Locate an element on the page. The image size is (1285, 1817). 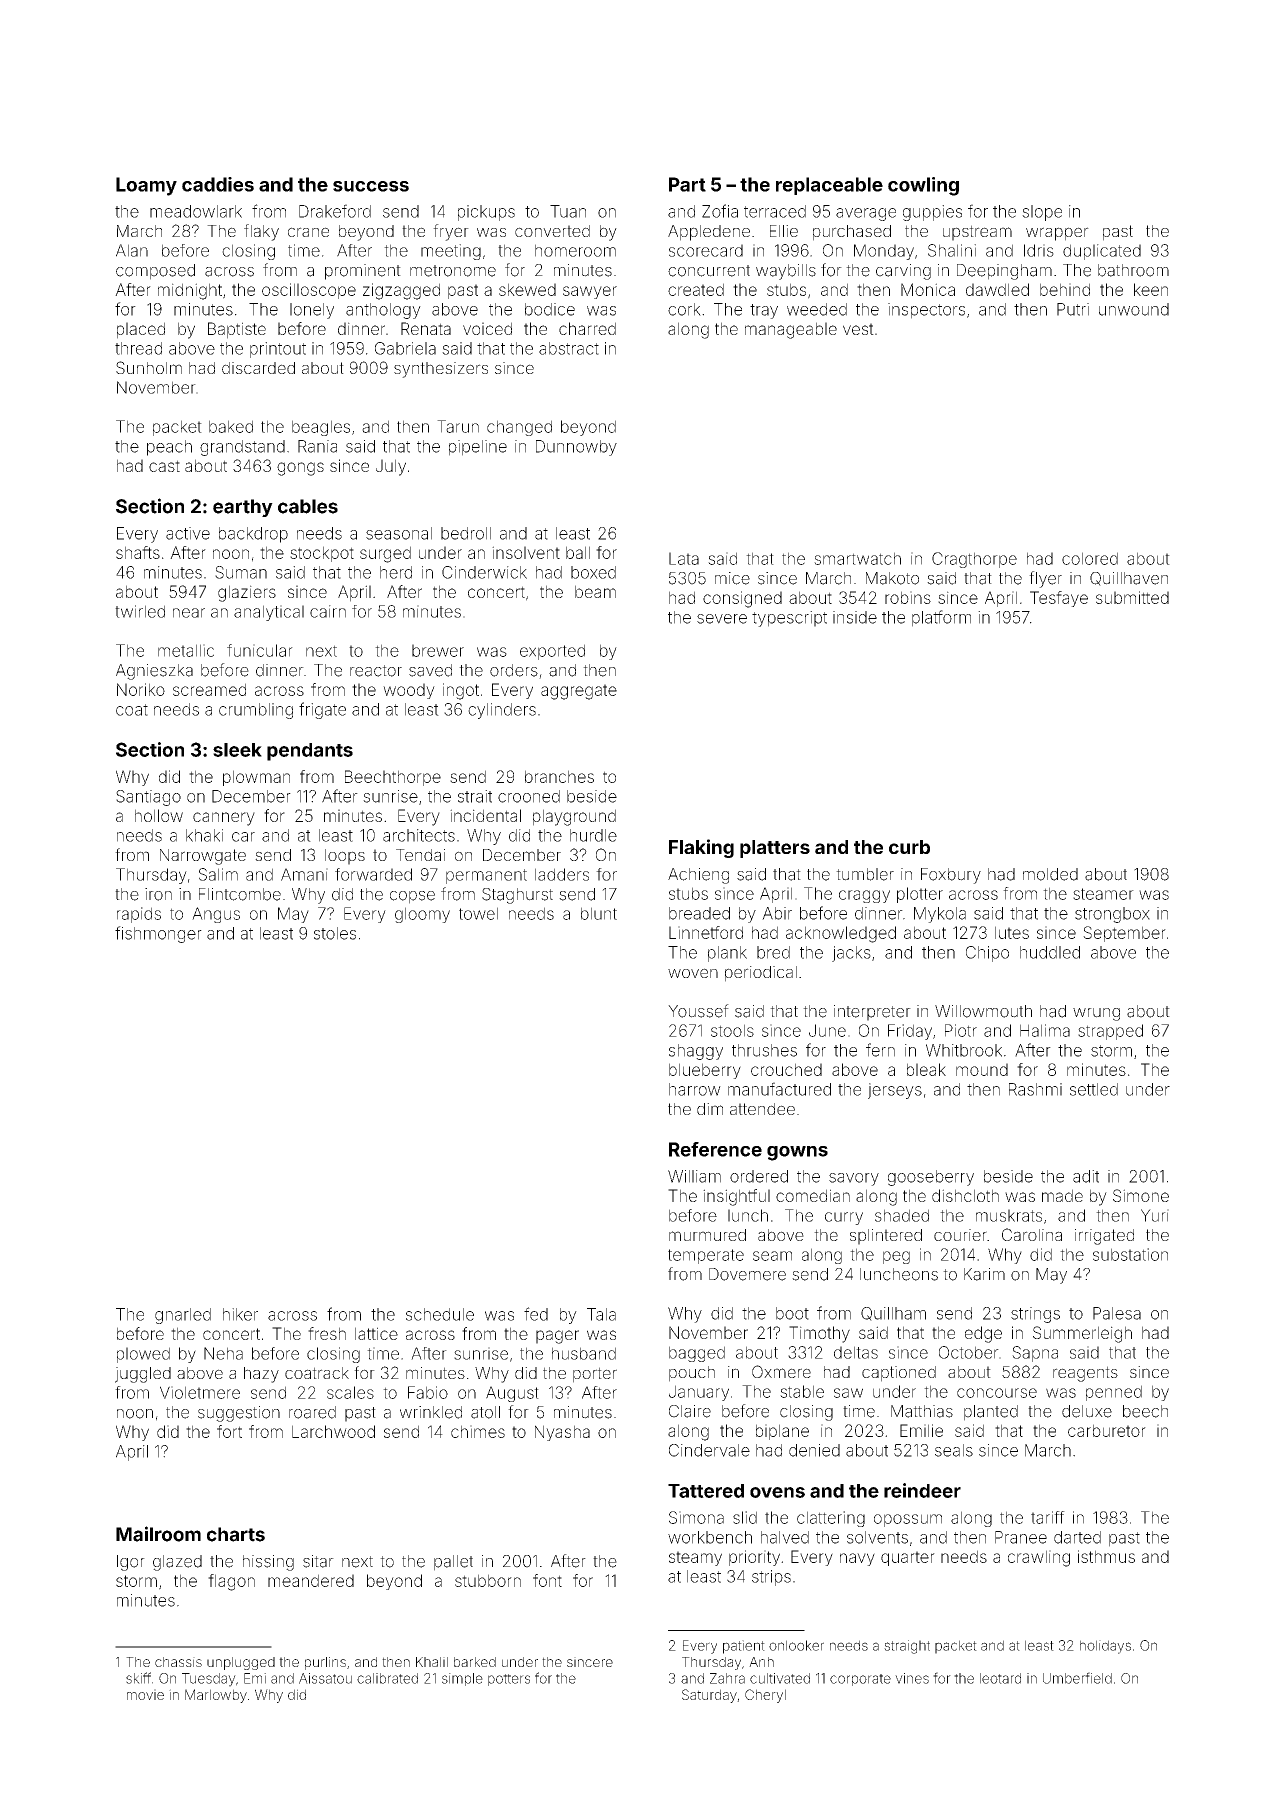
aggregate is located at coordinates (579, 692).
